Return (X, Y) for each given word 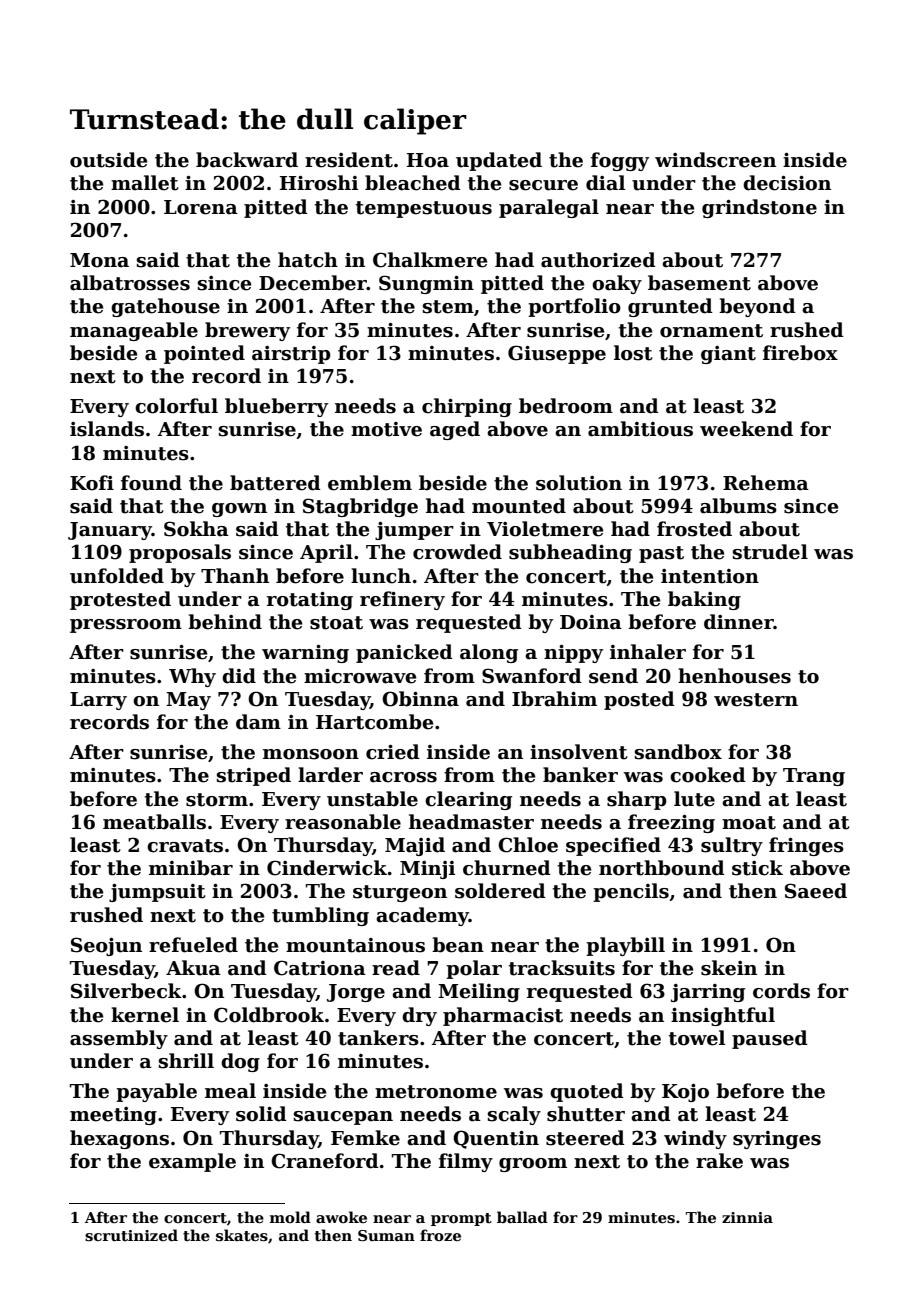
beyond (757, 307)
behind (225, 622)
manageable (134, 331)
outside (108, 160)
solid (261, 1114)
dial (605, 183)
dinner (739, 622)
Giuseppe (557, 354)
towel (697, 1038)
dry (419, 1016)
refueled (193, 945)
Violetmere (545, 529)
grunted (670, 307)
